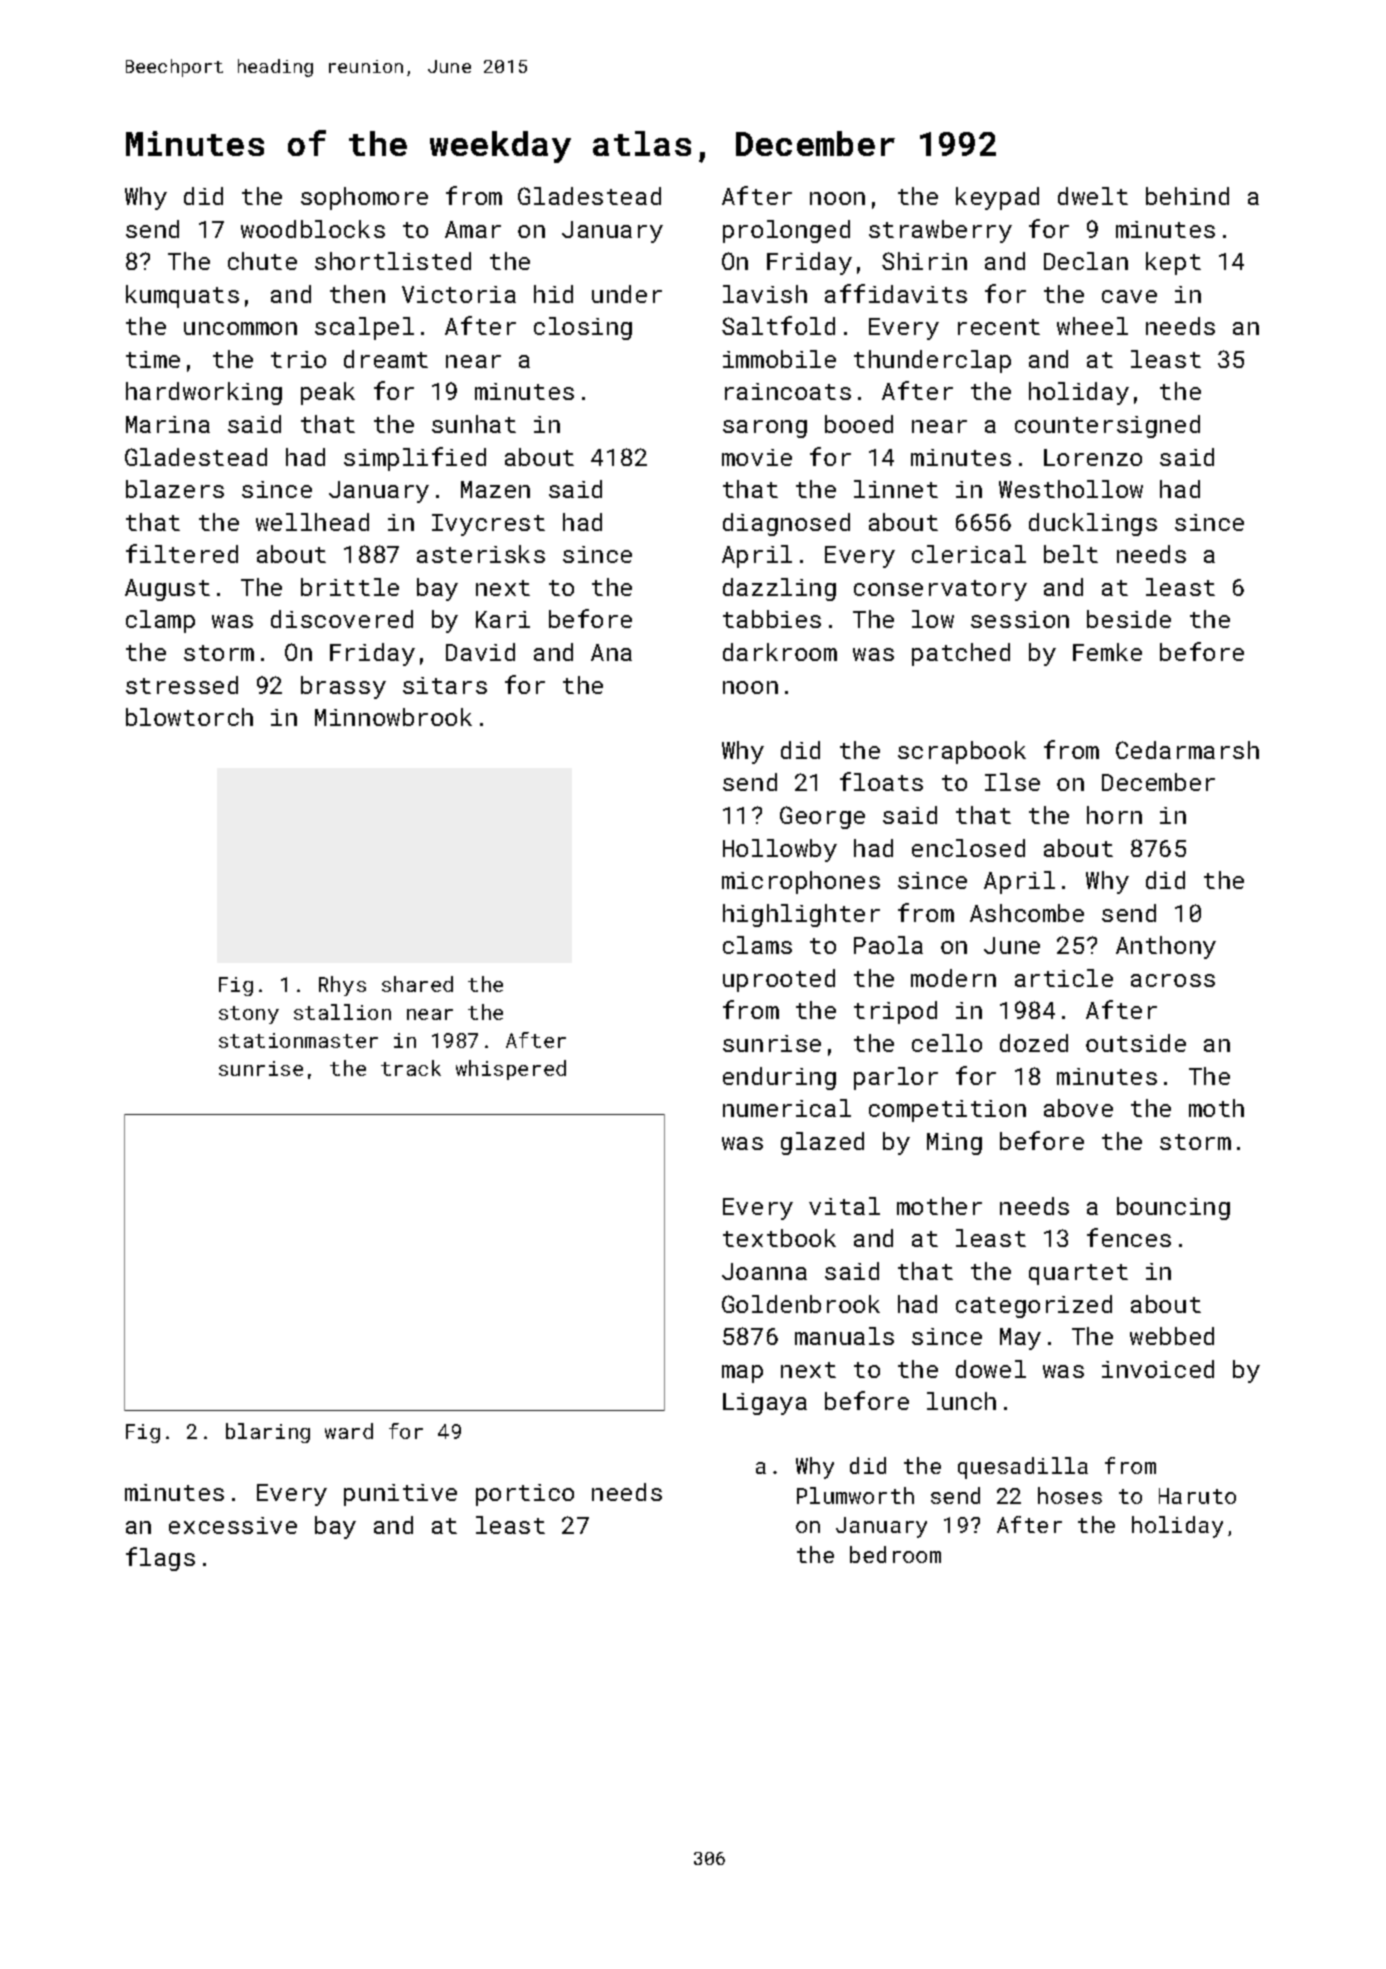  Describe the element at coordinates (233, 1525) in the document. I see `excessive` at that location.
